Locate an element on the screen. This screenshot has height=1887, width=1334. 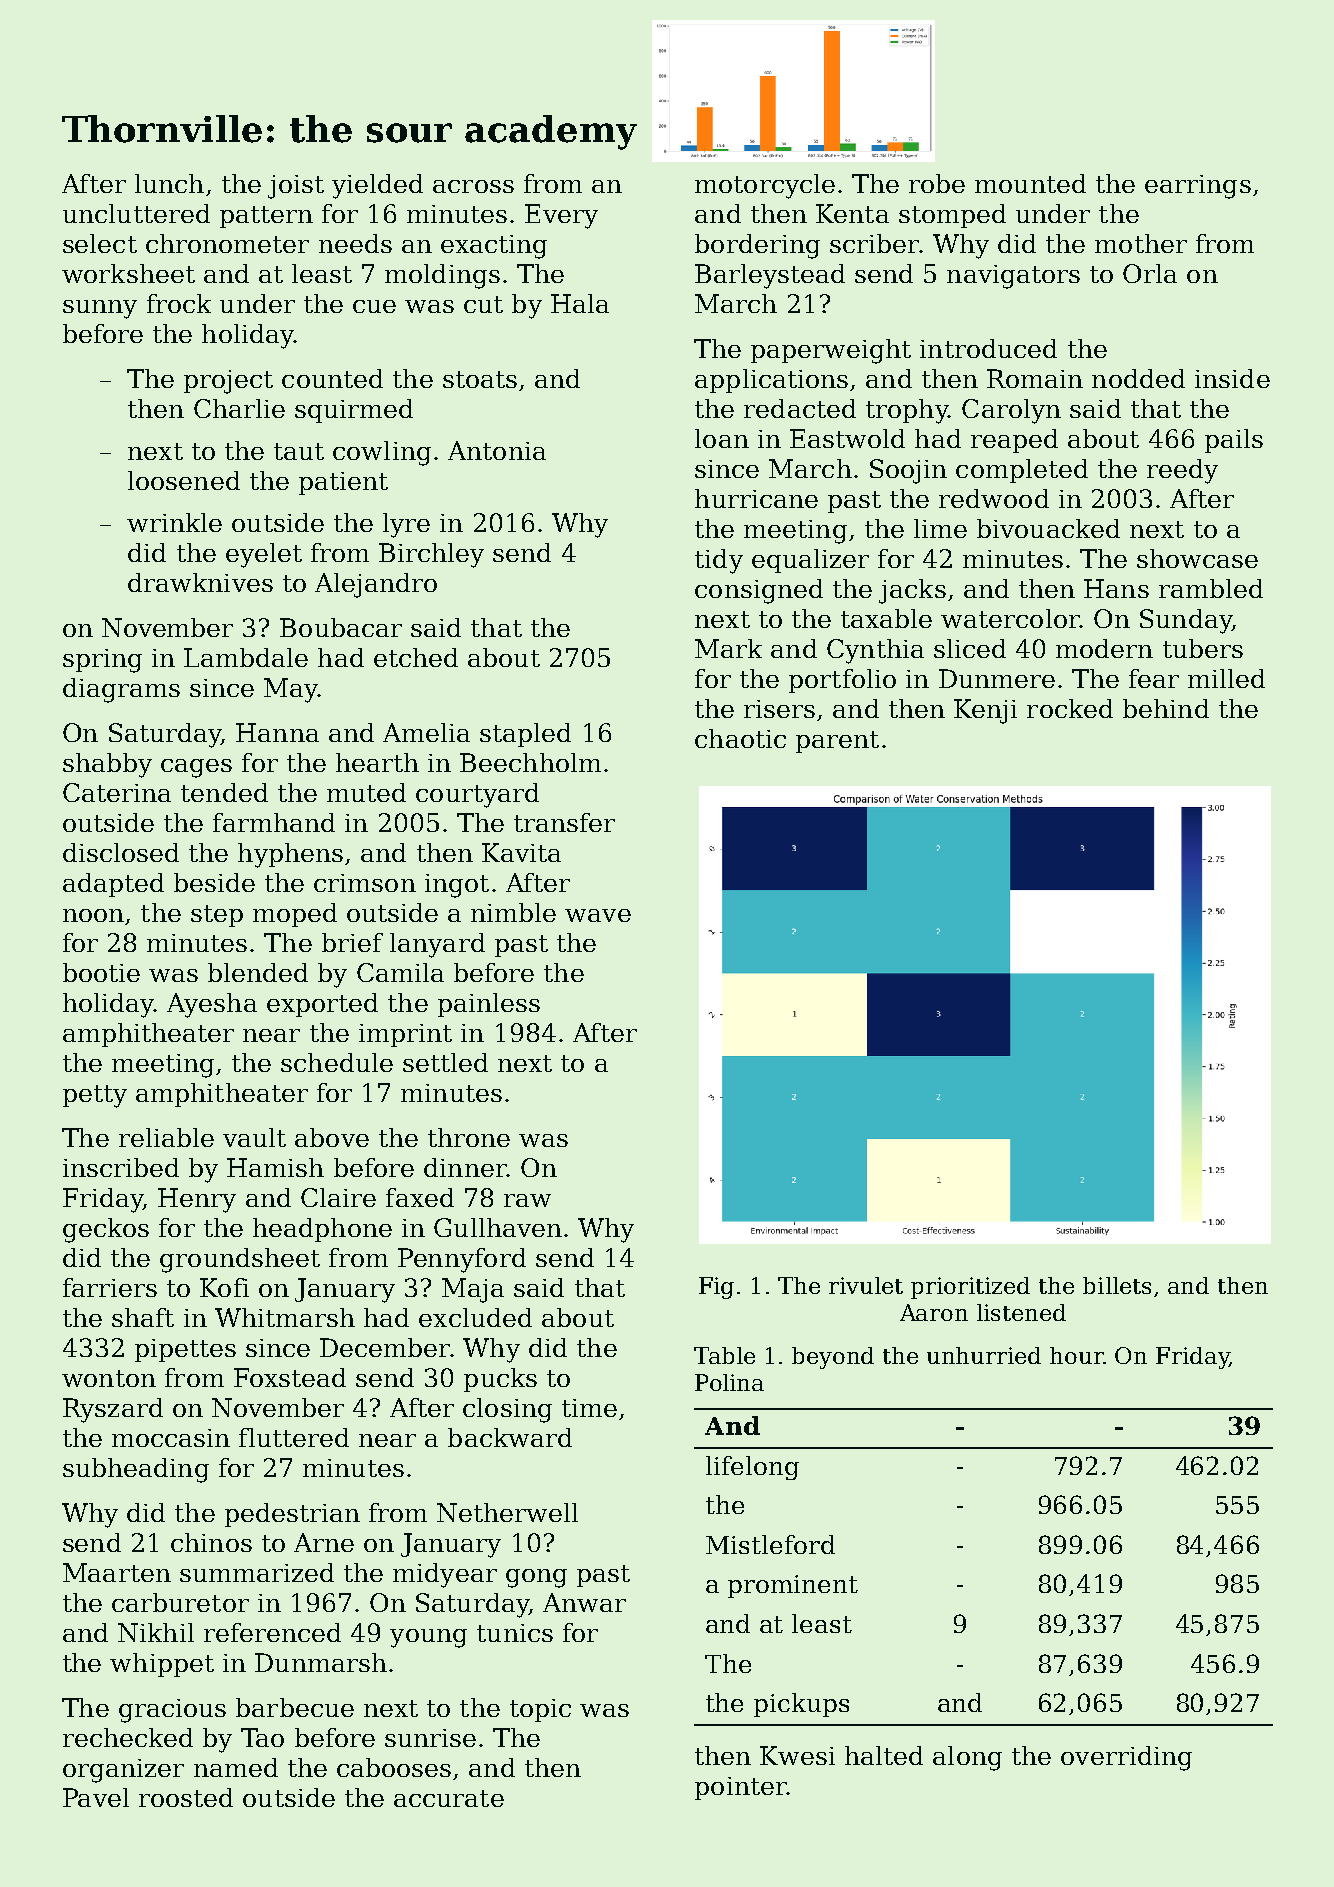
hour is located at coordinates (1076, 1355).
